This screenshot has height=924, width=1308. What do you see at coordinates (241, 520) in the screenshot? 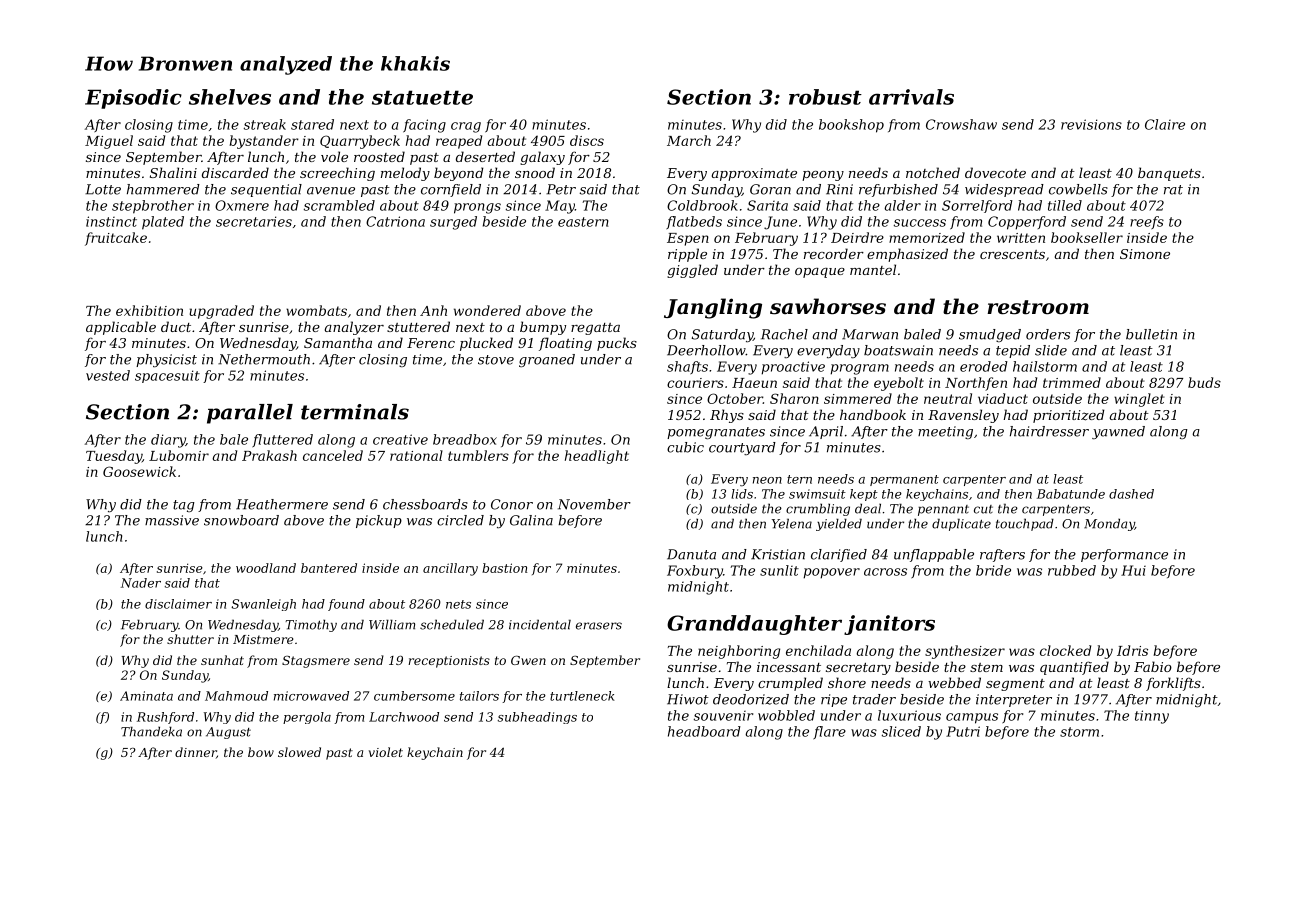
I see `snowboard` at bounding box center [241, 520].
